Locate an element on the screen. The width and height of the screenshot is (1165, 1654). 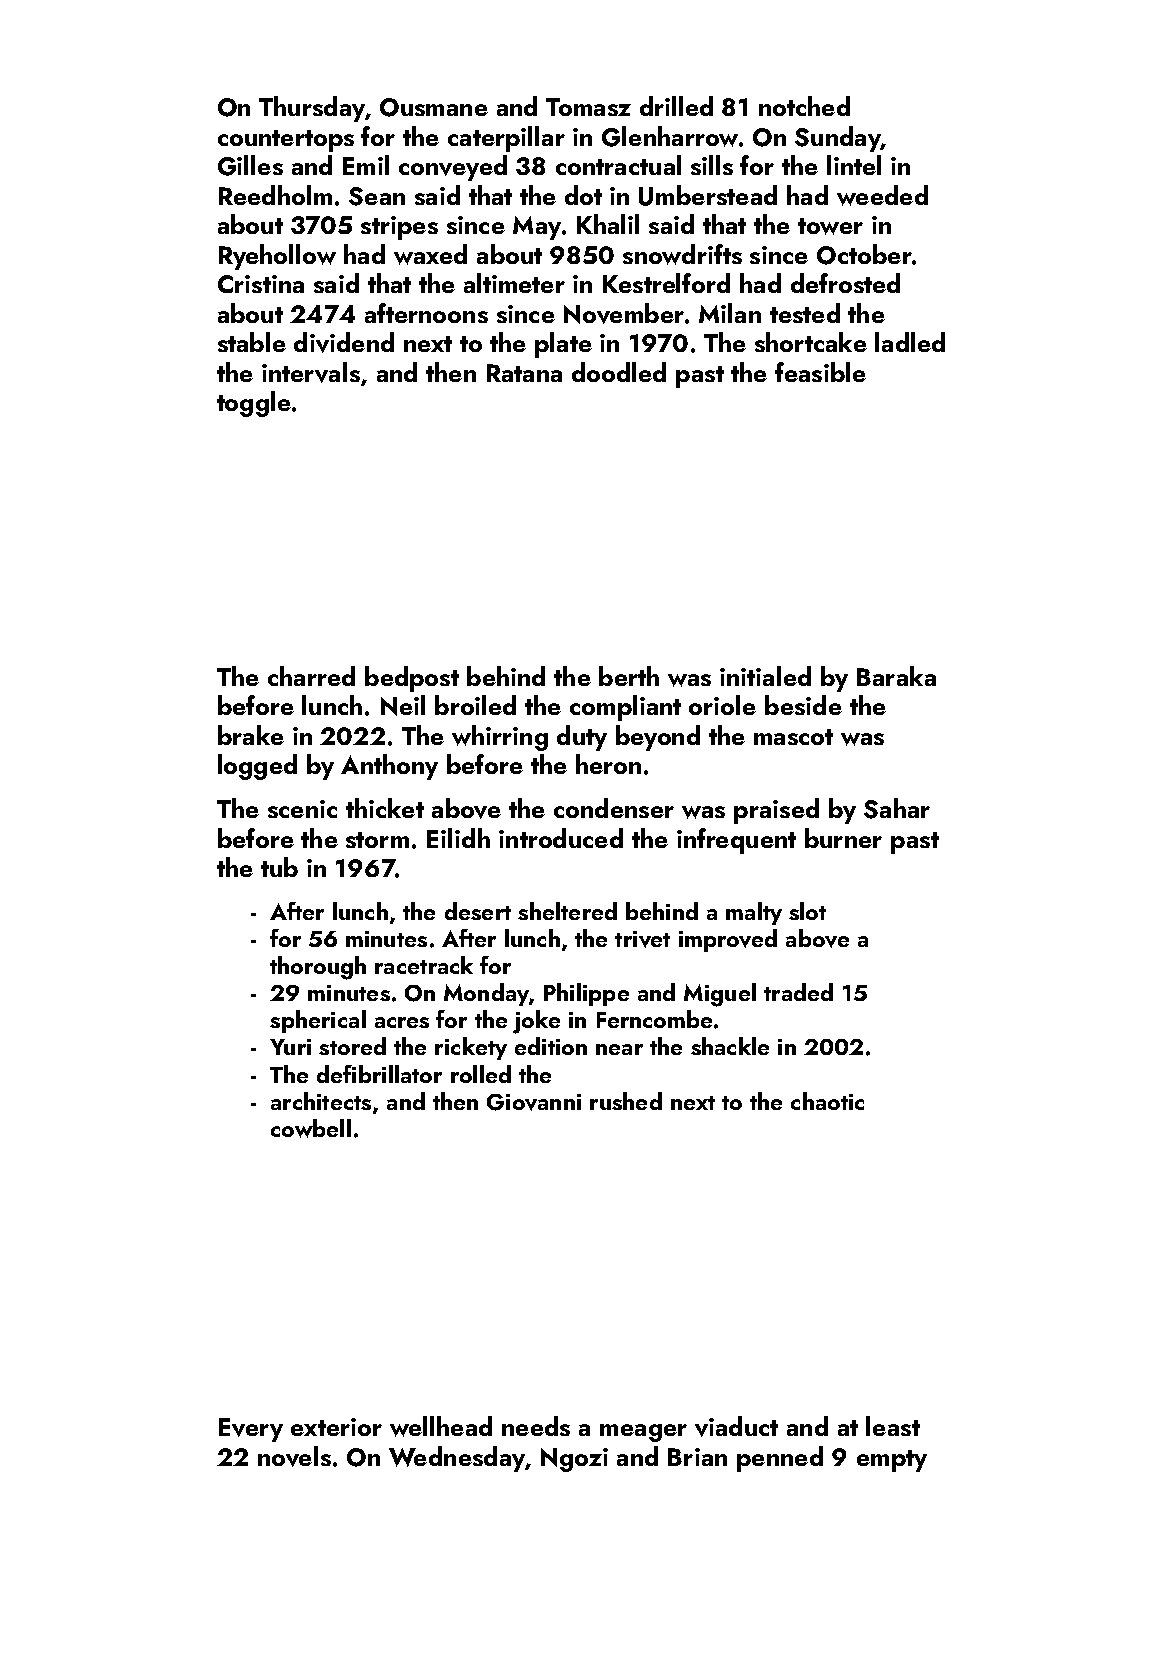
Baraka is located at coordinates (896, 676).
